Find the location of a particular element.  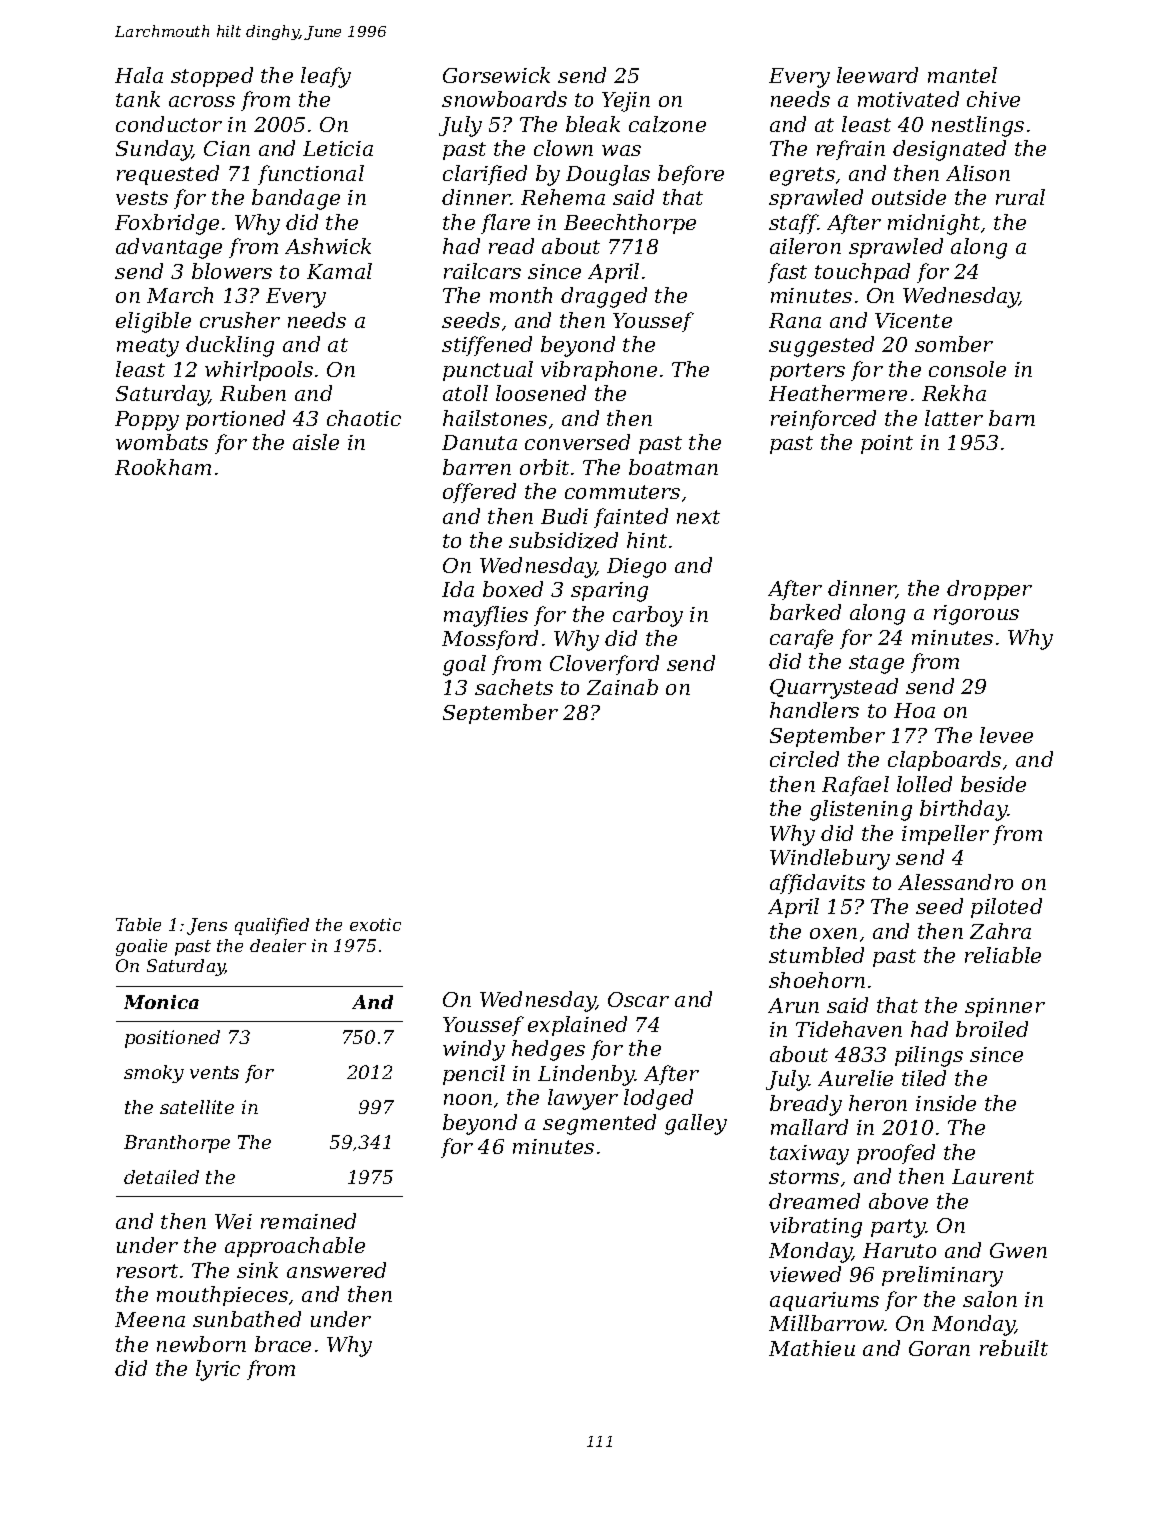

lyric is located at coordinates (218, 1370).
